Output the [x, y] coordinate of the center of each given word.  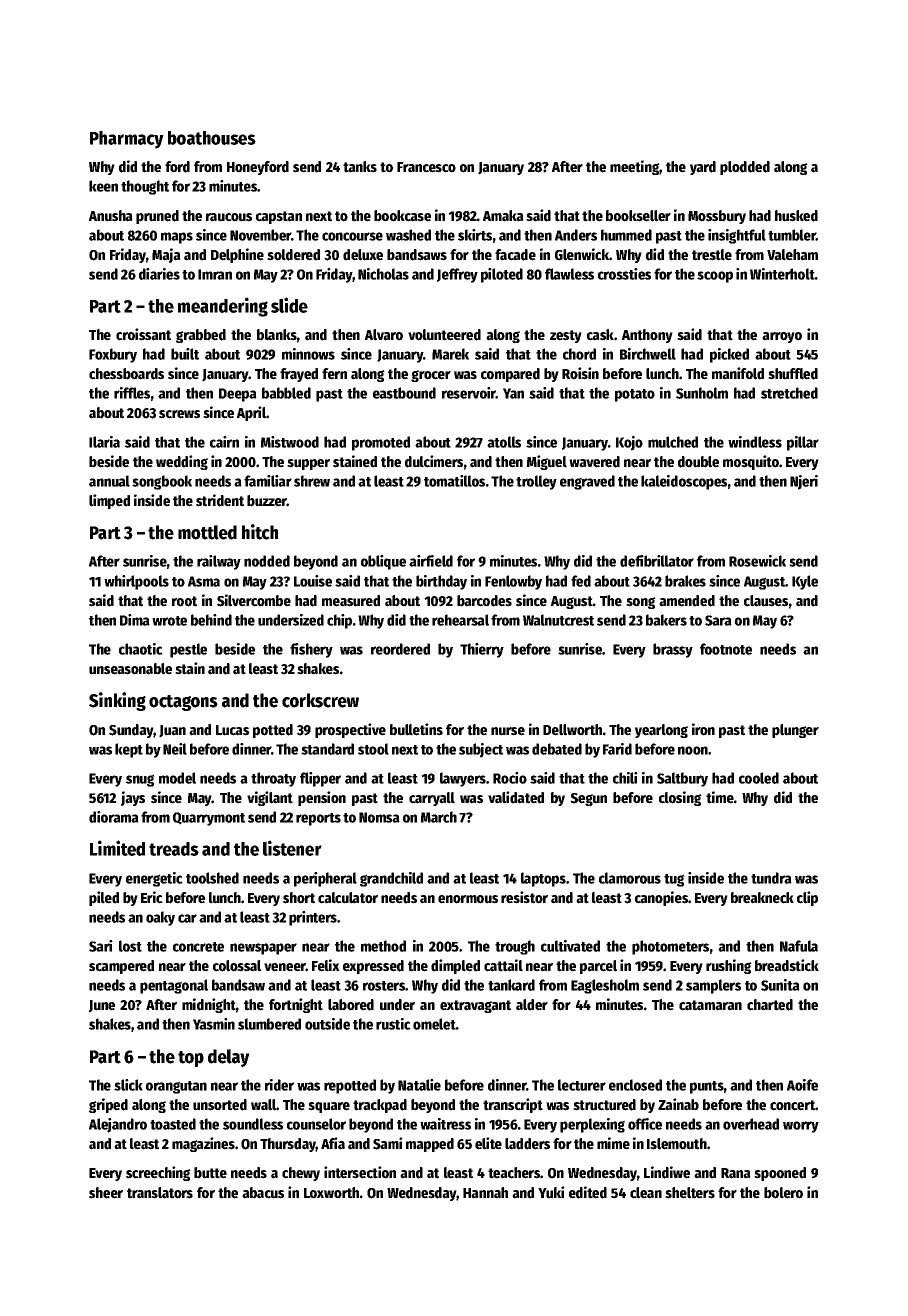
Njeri [804, 482]
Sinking [117, 701]
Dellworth [572, 730]
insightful [737, 236]
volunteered [444, 335]
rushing [729, 966]
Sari [101, 946]
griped [108, 1105]
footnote [726, 649]
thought [145, 187]
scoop [715, 277]
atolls [504, 442]
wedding [182, 462]
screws [179, 414]
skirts [475, 235]
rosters [384, 986]
